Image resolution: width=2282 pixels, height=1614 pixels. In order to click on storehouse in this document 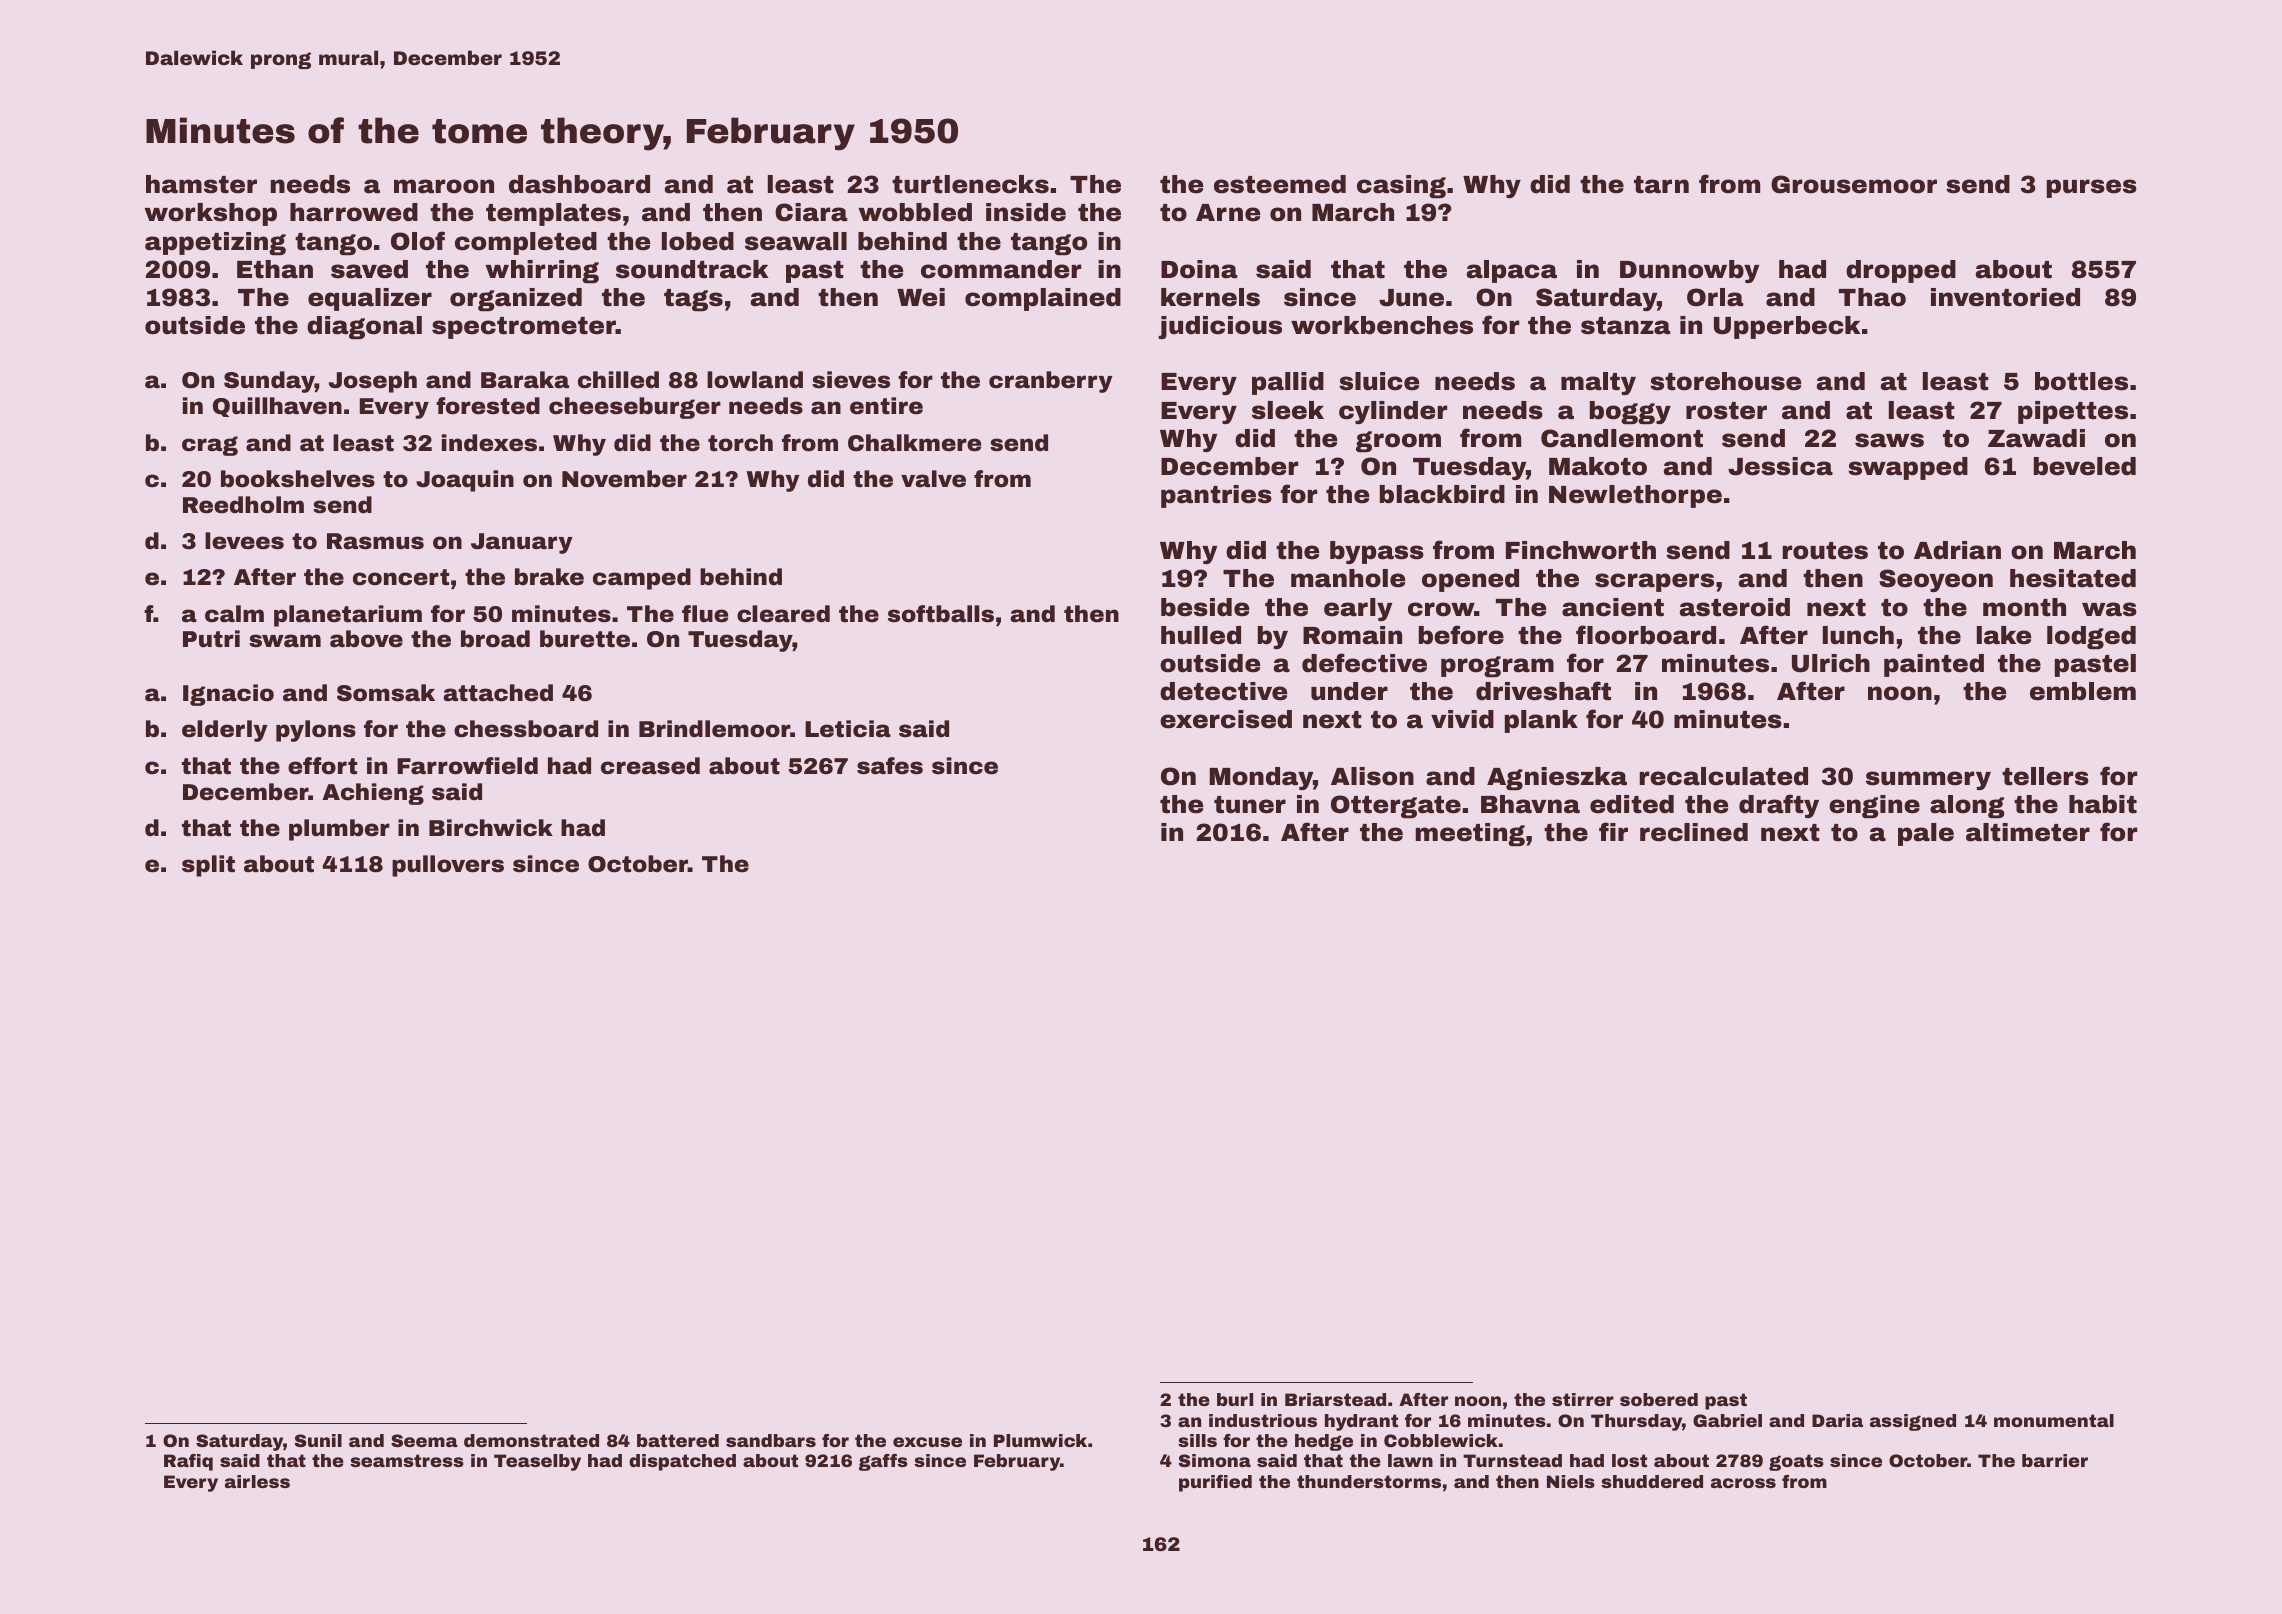, I will do `click(1725, 381)`.
